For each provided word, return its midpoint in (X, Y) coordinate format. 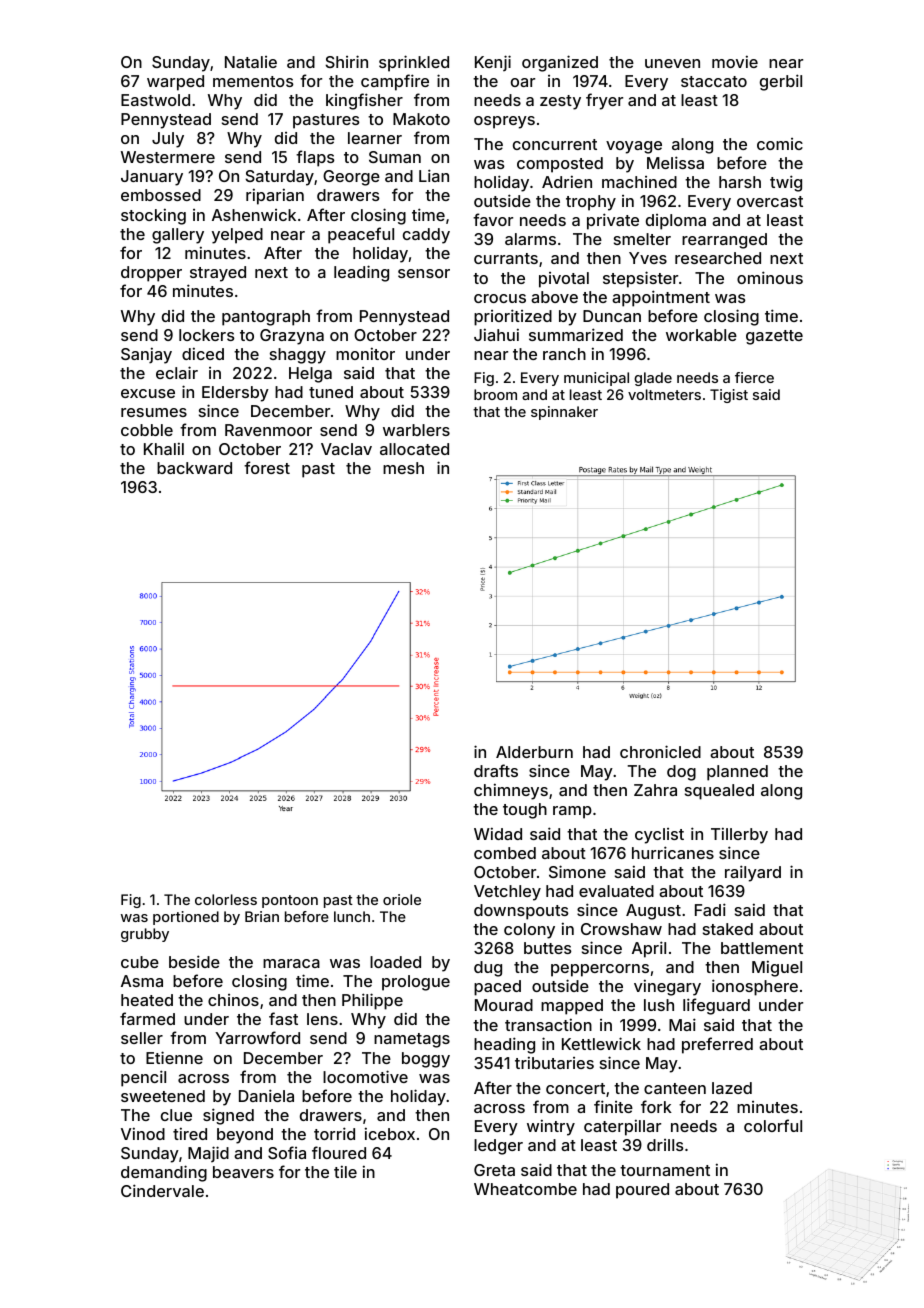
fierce (754, 377)
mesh (403, 468)
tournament (665, 1170)
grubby (145, 935)
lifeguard (716, 1006)
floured (339, 1152)
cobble (147, 430)
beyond (245, 1136)
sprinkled (414, 63)
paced (497, 988)
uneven (672, 63)
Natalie (251, 62)
